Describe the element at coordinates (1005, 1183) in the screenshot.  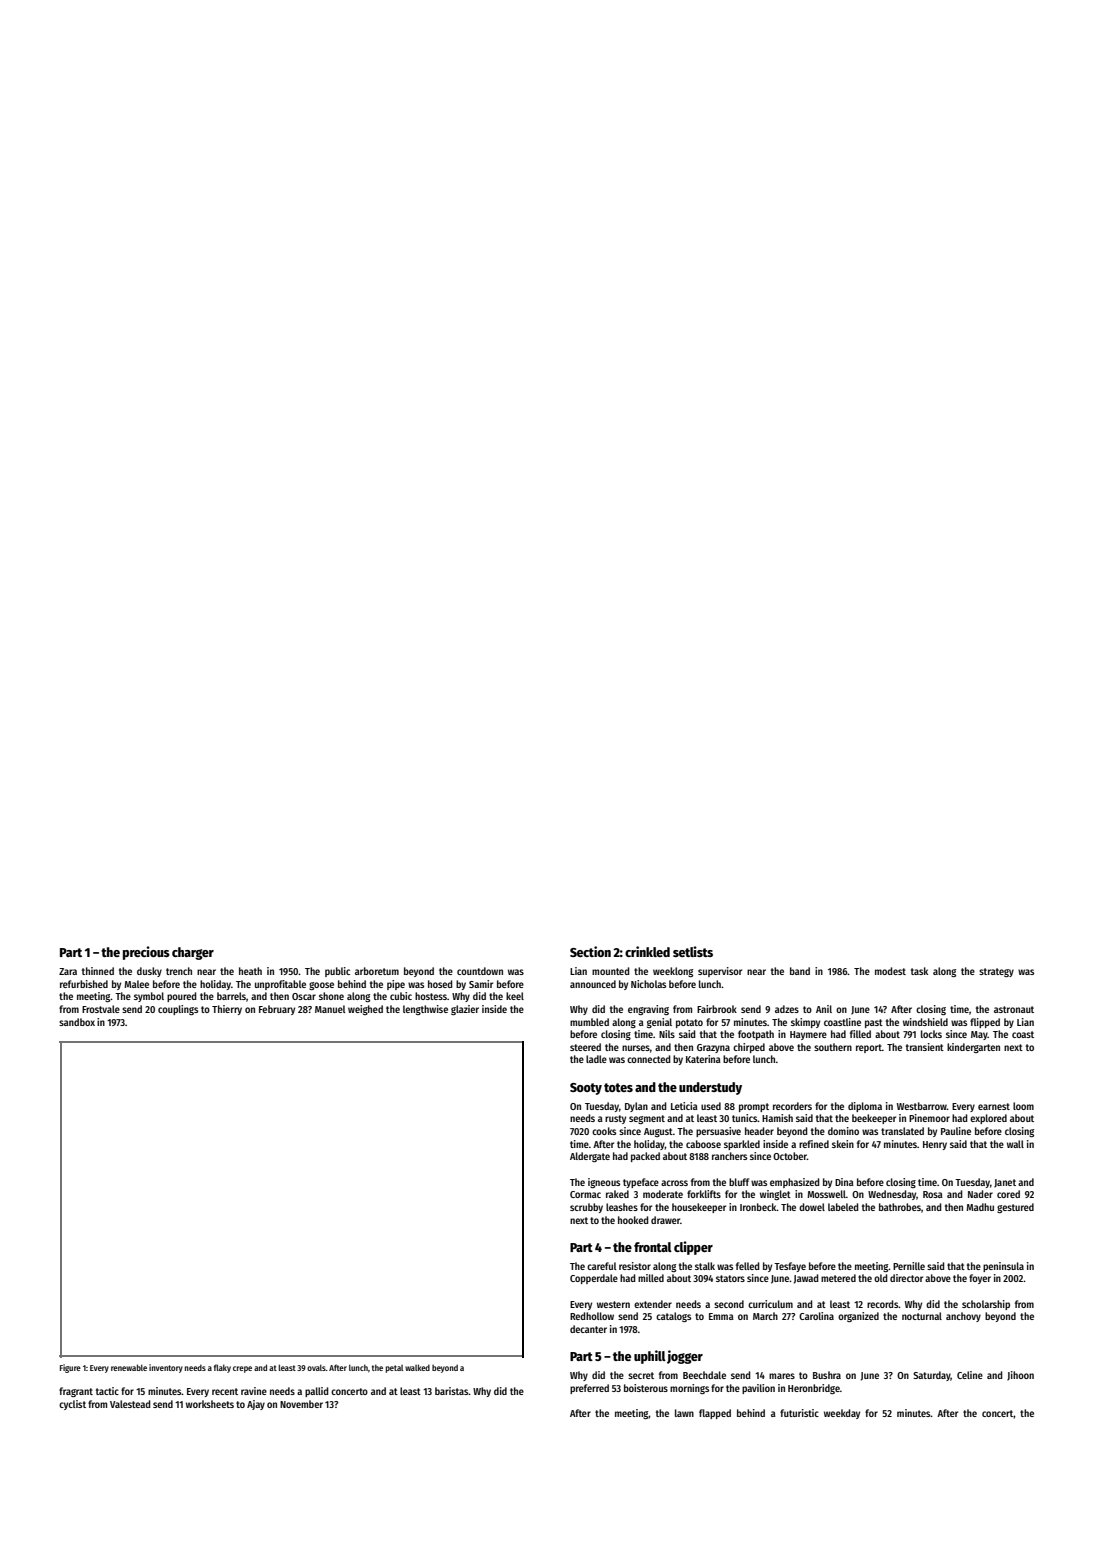
I see `Janet` at that location.
